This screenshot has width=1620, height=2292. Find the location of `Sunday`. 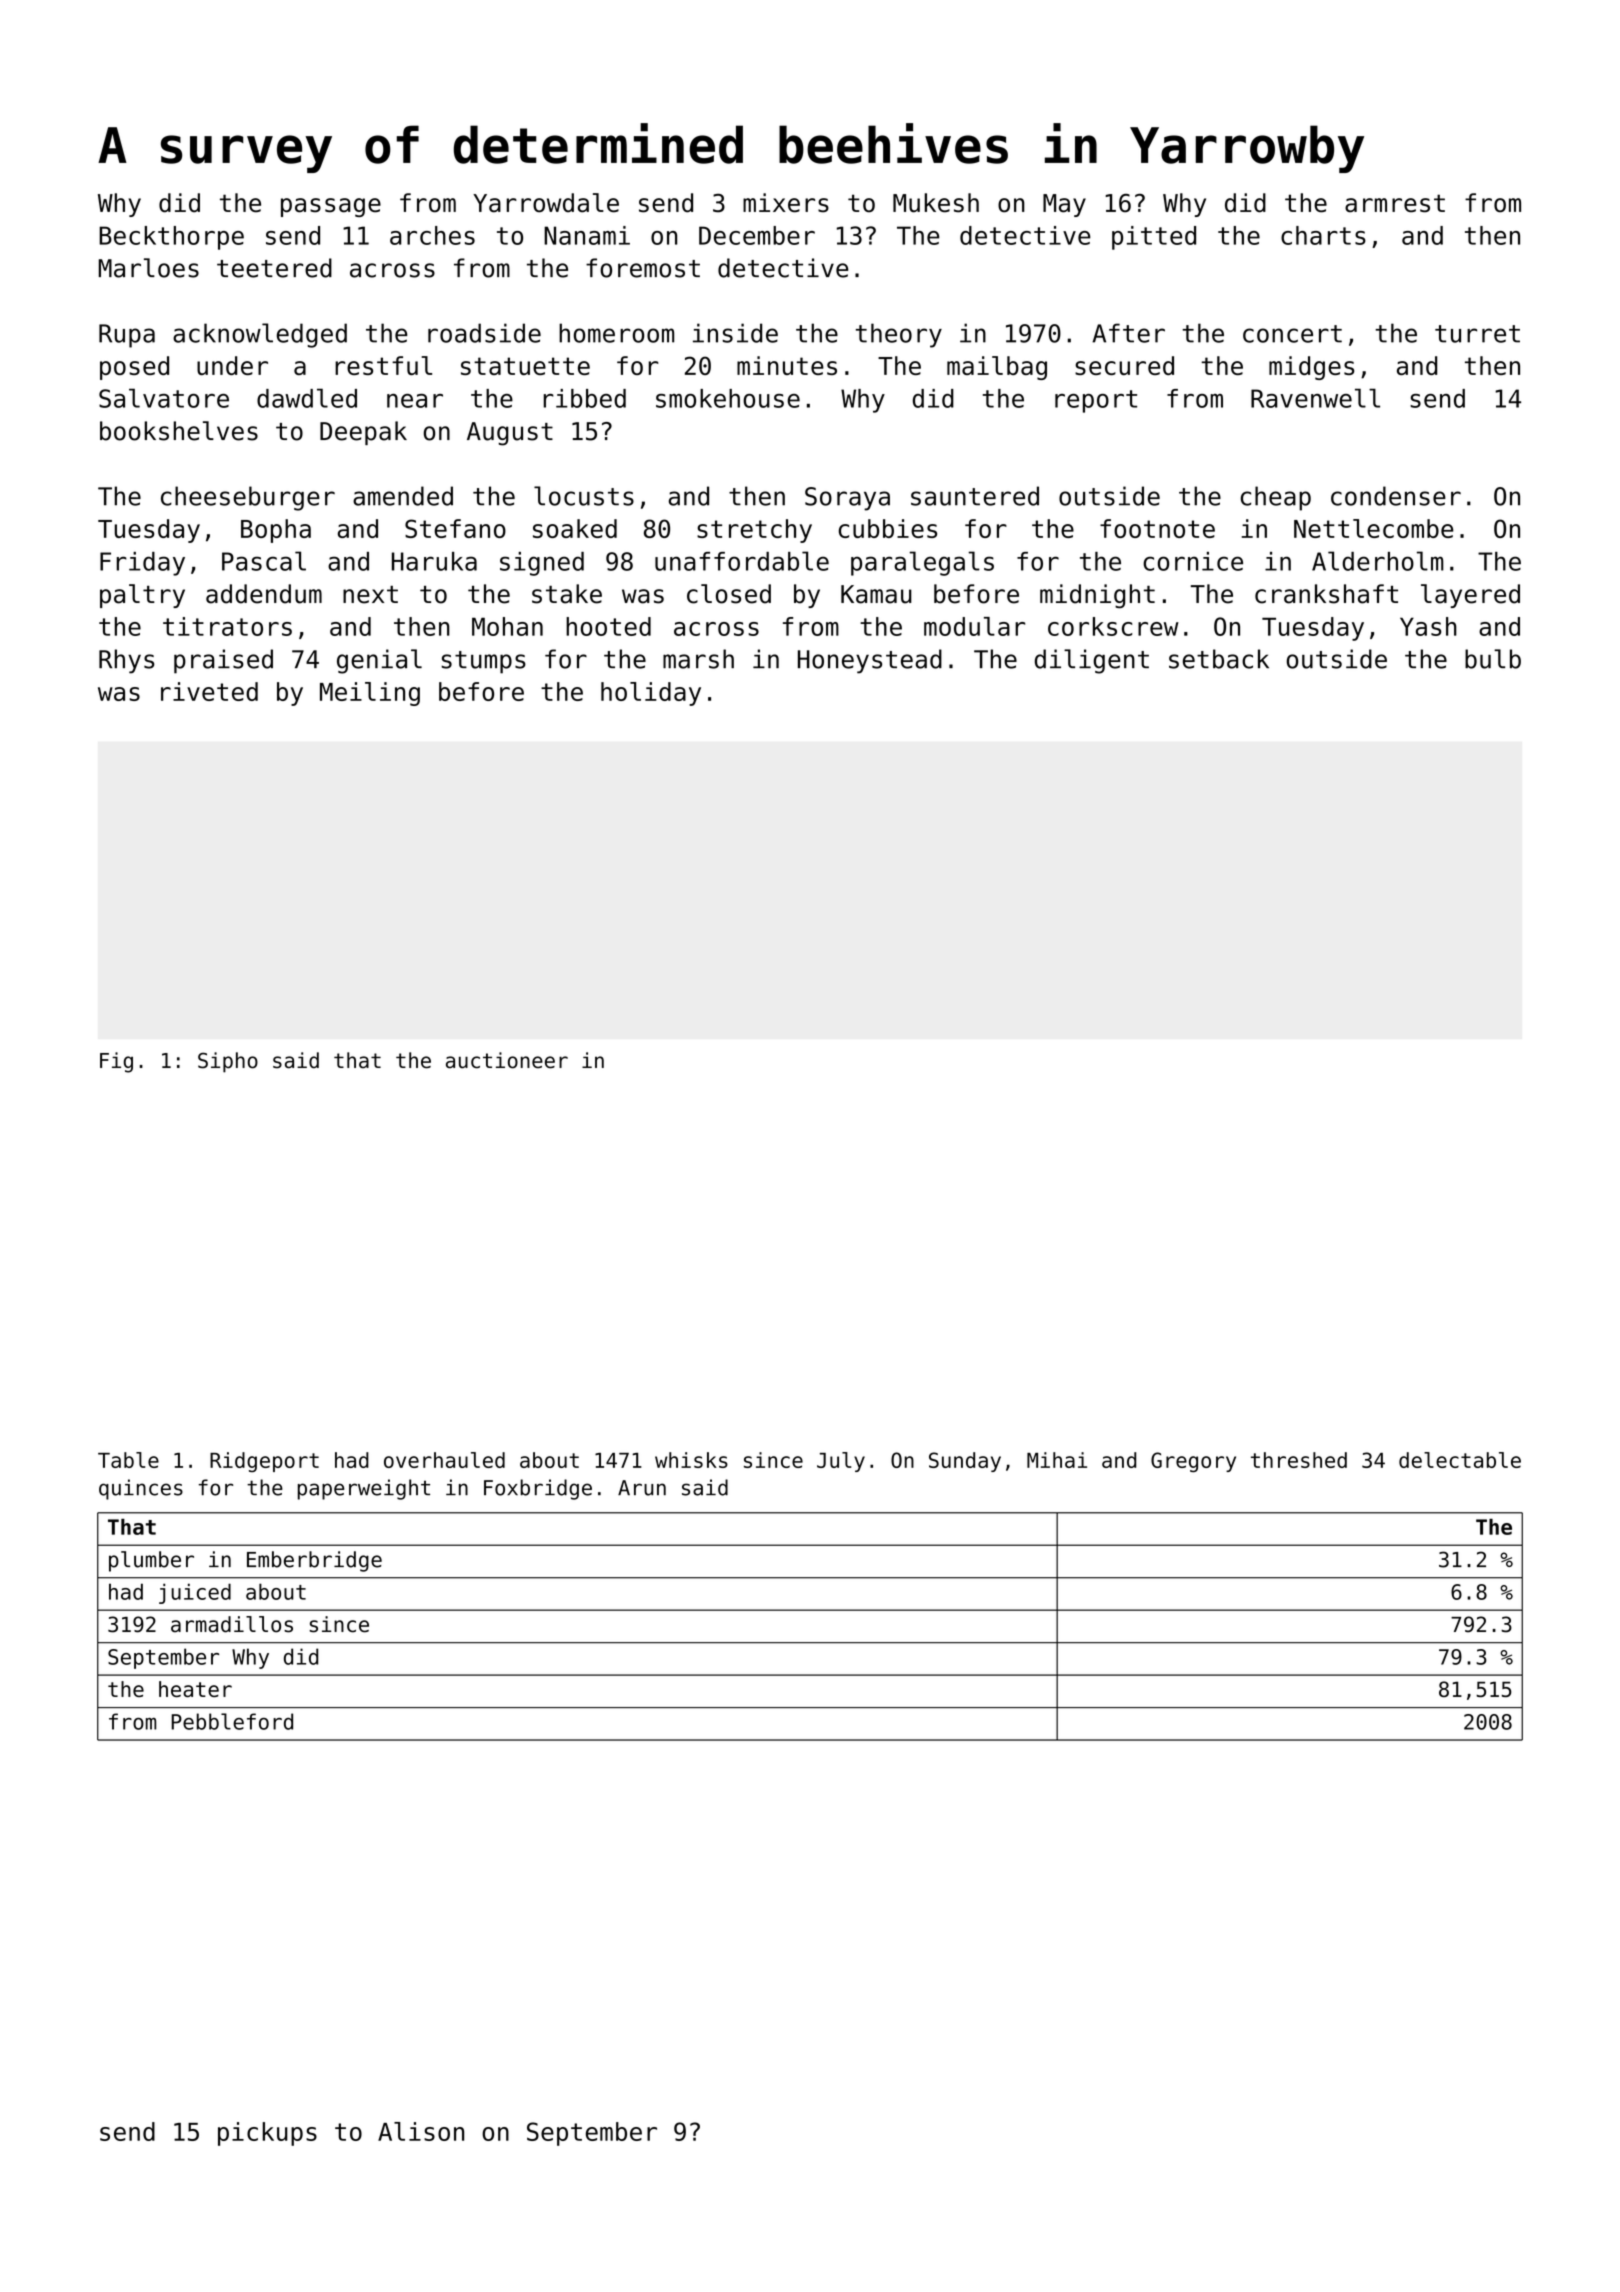

Sunday is located at coordinates (965, 1462).
